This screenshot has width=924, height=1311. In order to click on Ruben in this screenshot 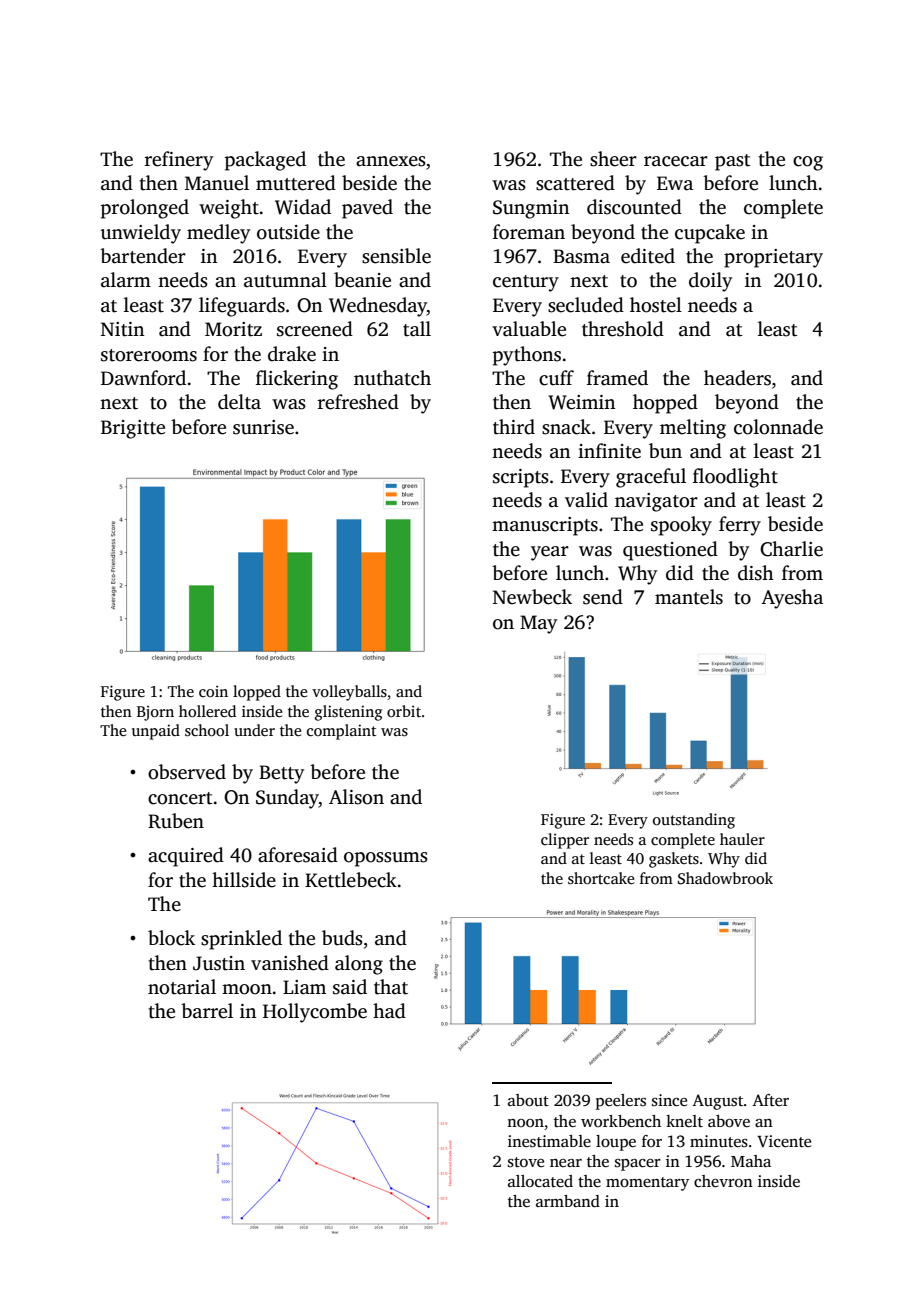, I will do `click(176, 821)`.
